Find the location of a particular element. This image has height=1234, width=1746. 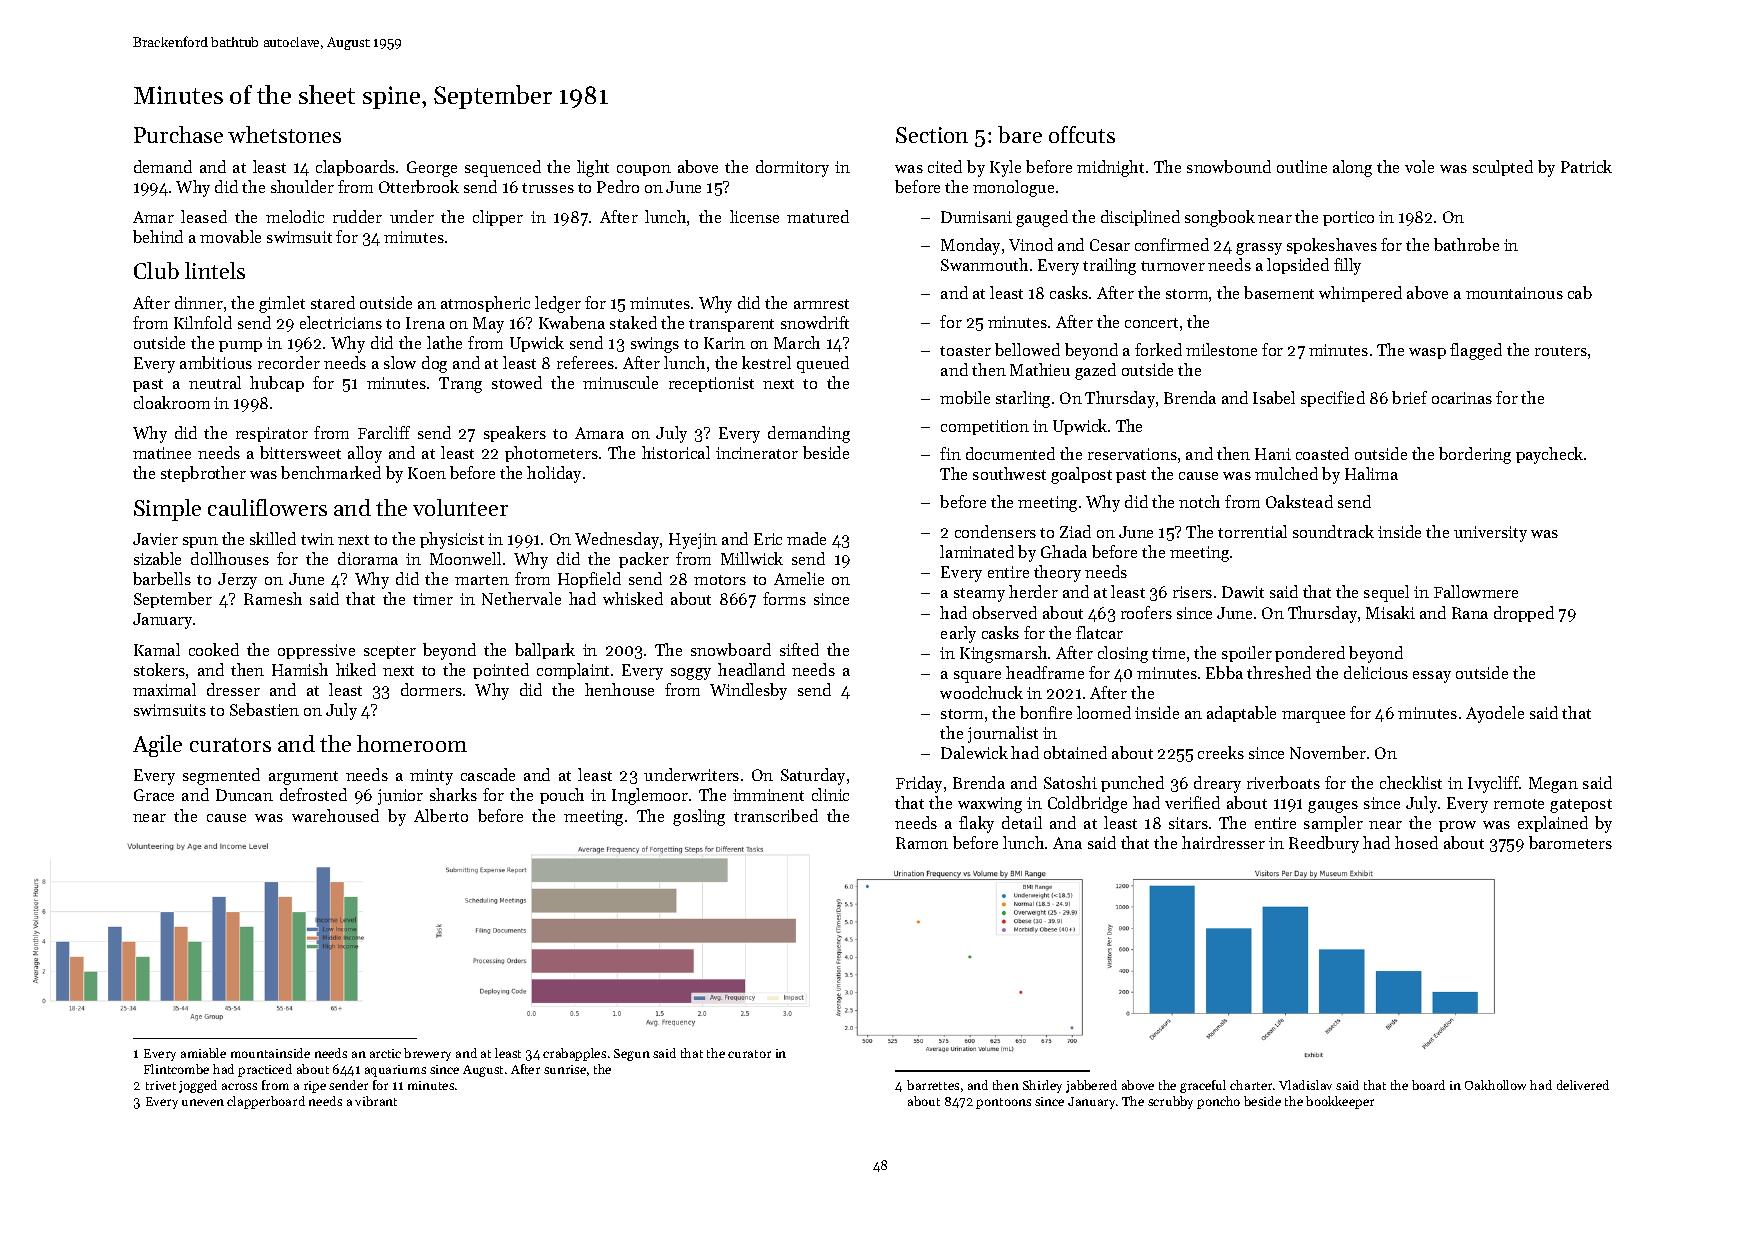

vole is located at coordinates (1419, 166).
